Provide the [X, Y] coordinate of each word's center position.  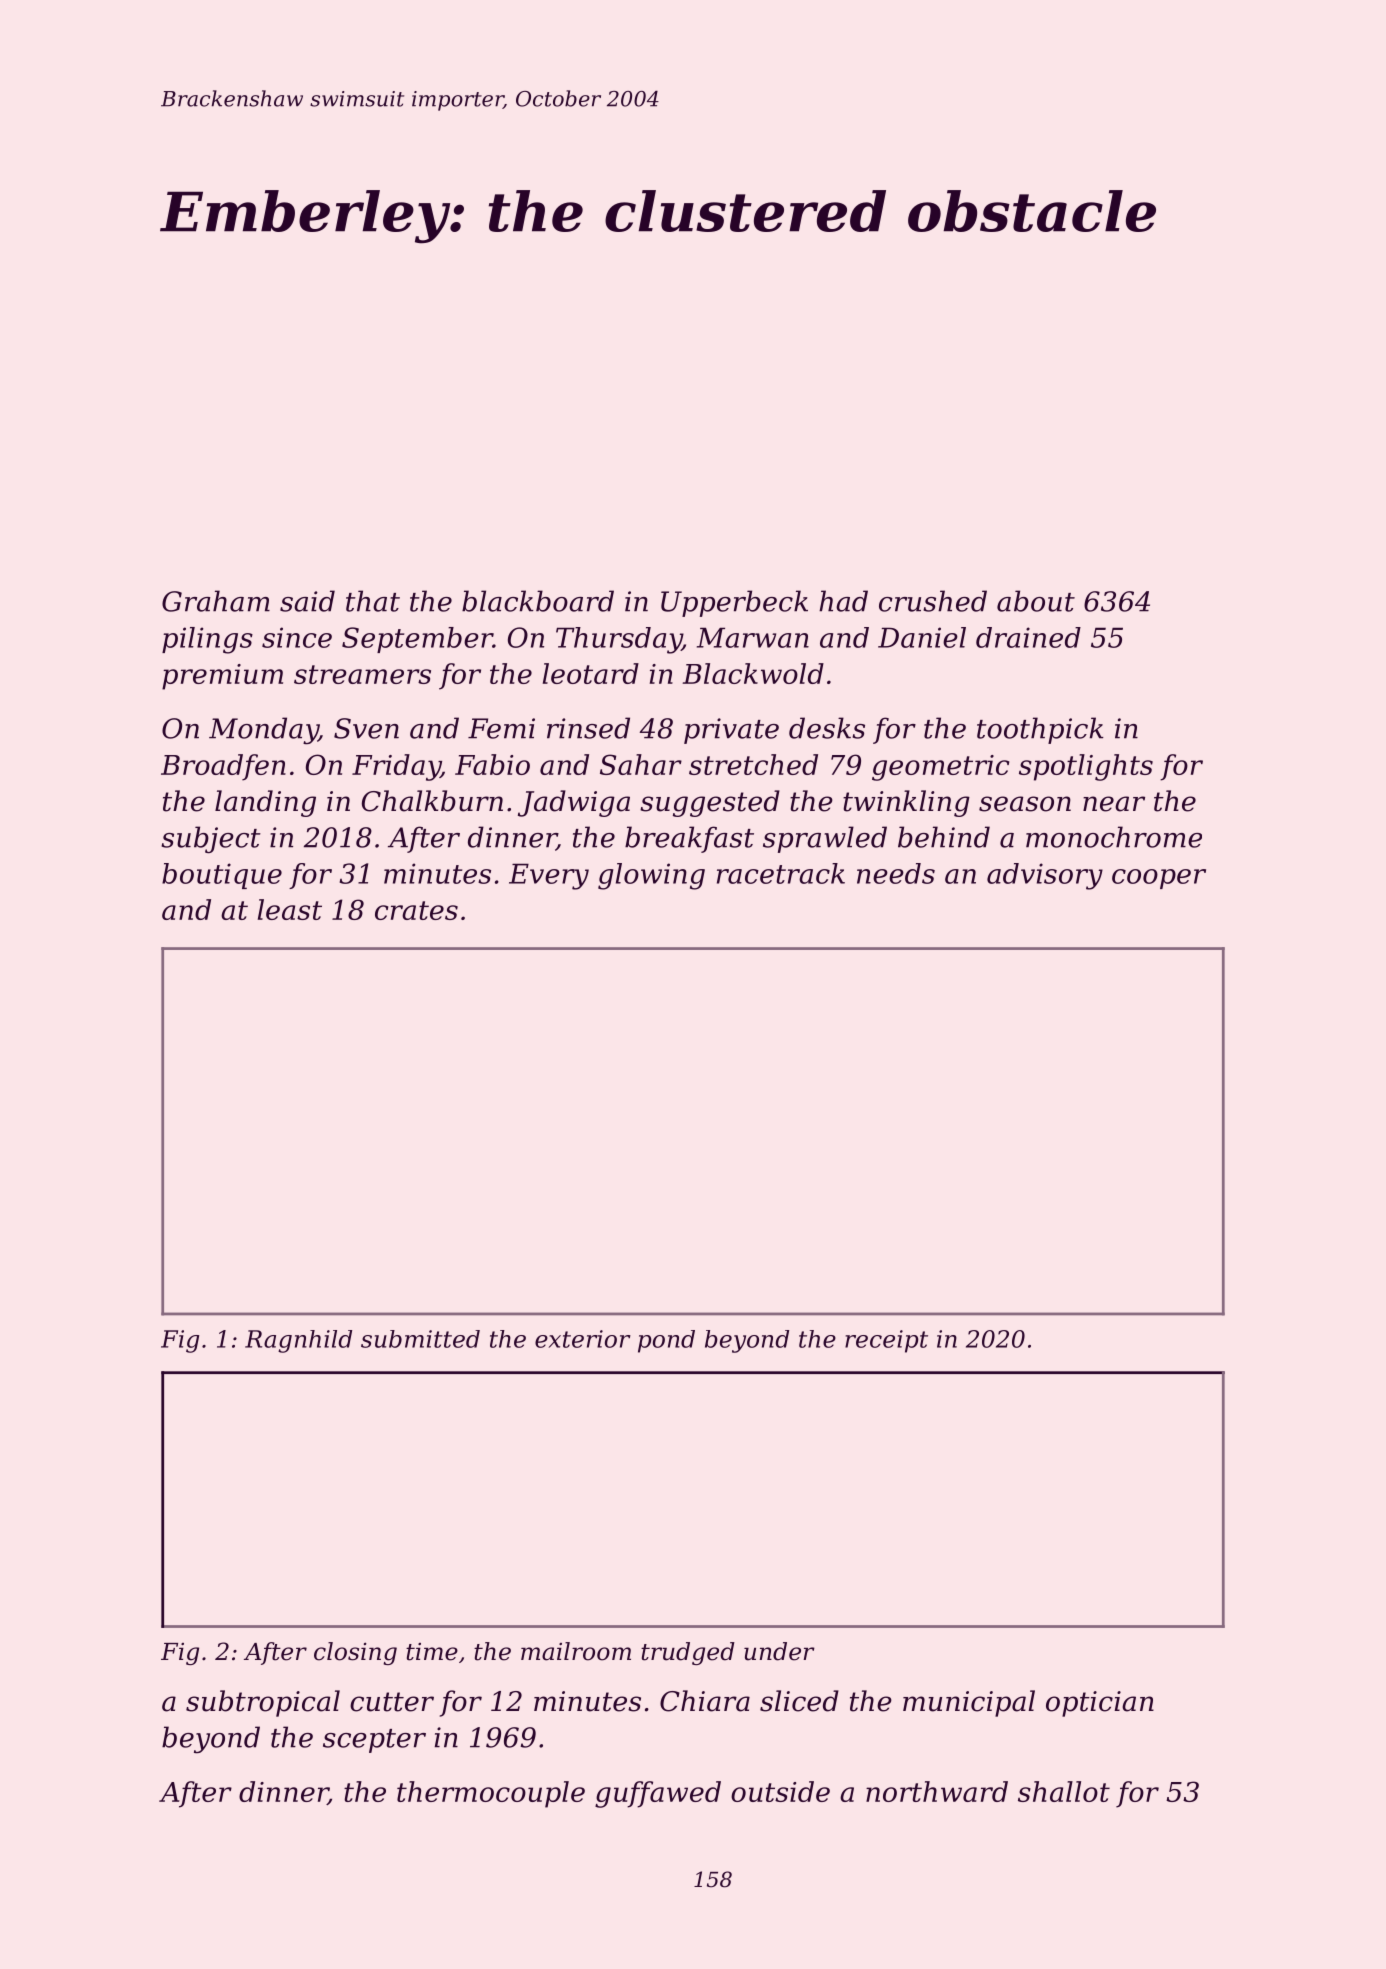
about [1036, 601]
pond [666, 1341]
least [290, 909]
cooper [1159, 879]
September [417, 640]
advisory [1045, 876]
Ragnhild [298, 1341]
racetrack [781, 873]
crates [416, 910]
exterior [583, 1339]
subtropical [263, 1703]
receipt [886, 1341]
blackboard [538, 601]
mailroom [576, 1651]
